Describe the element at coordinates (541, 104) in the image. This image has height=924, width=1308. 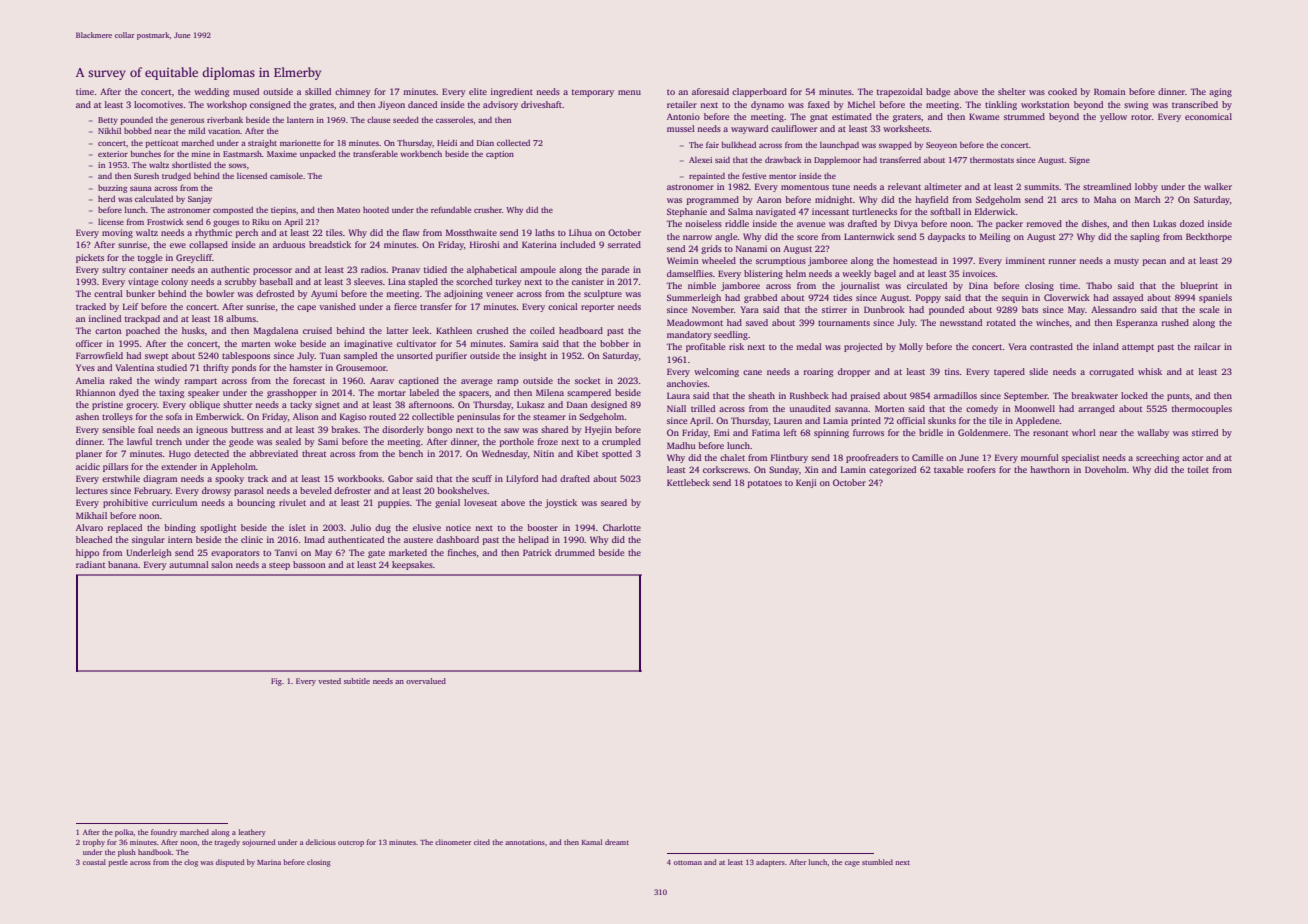
I see `driveshaft` at that location.
